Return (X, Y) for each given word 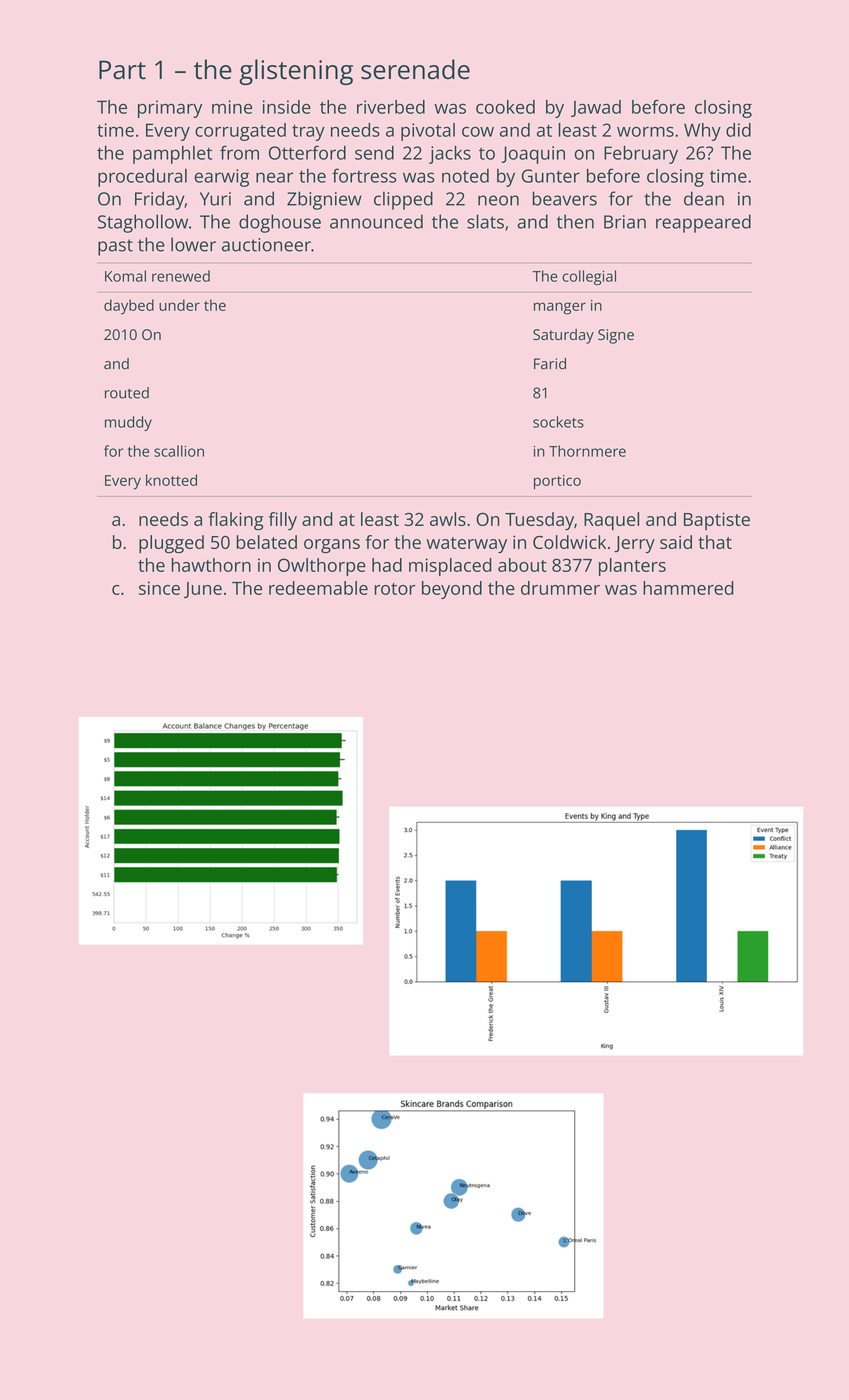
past (115, 247)
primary (170, 109)
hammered (688, 588)
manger (560, 308)
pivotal (428, 132)
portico (557, 482)
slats (485, 221)
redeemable (318, 588)
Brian (625, 222)
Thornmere (587, 451)
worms (645, 131)
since (159, 588)
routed (127, 393)
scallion (179, 451)
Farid (550, 364)
